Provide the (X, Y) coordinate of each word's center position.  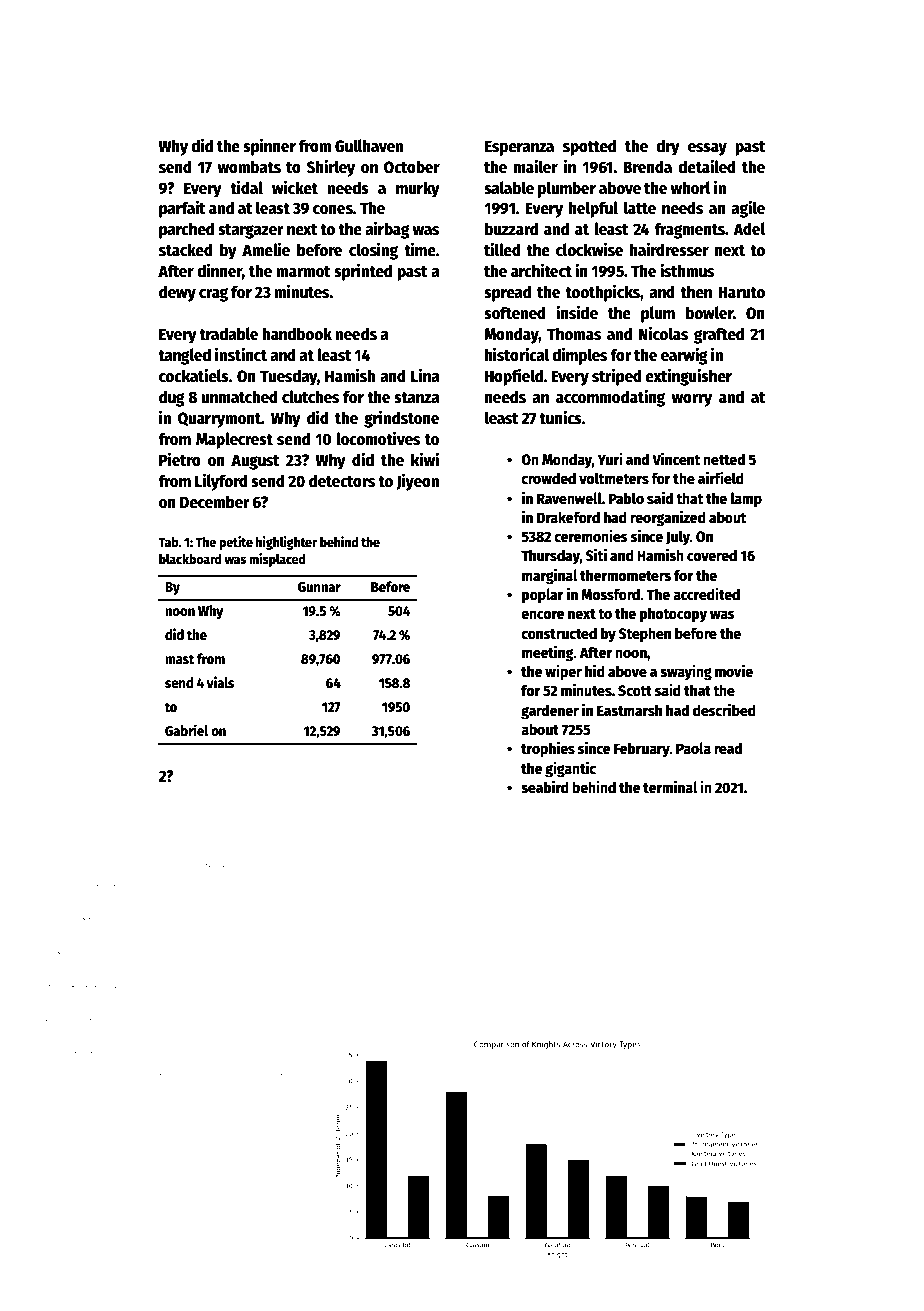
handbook (297, 334)
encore (542, 614)
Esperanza (519, 148)
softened (515, 313)
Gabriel (187, 730)
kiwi (425, 459)
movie (734, 670)
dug (172, 398)
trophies (548, 749)
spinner (269, 147)
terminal (670, 786)
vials (220, 682)
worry (692, 400)
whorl (691, 188)
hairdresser (669, 249)
